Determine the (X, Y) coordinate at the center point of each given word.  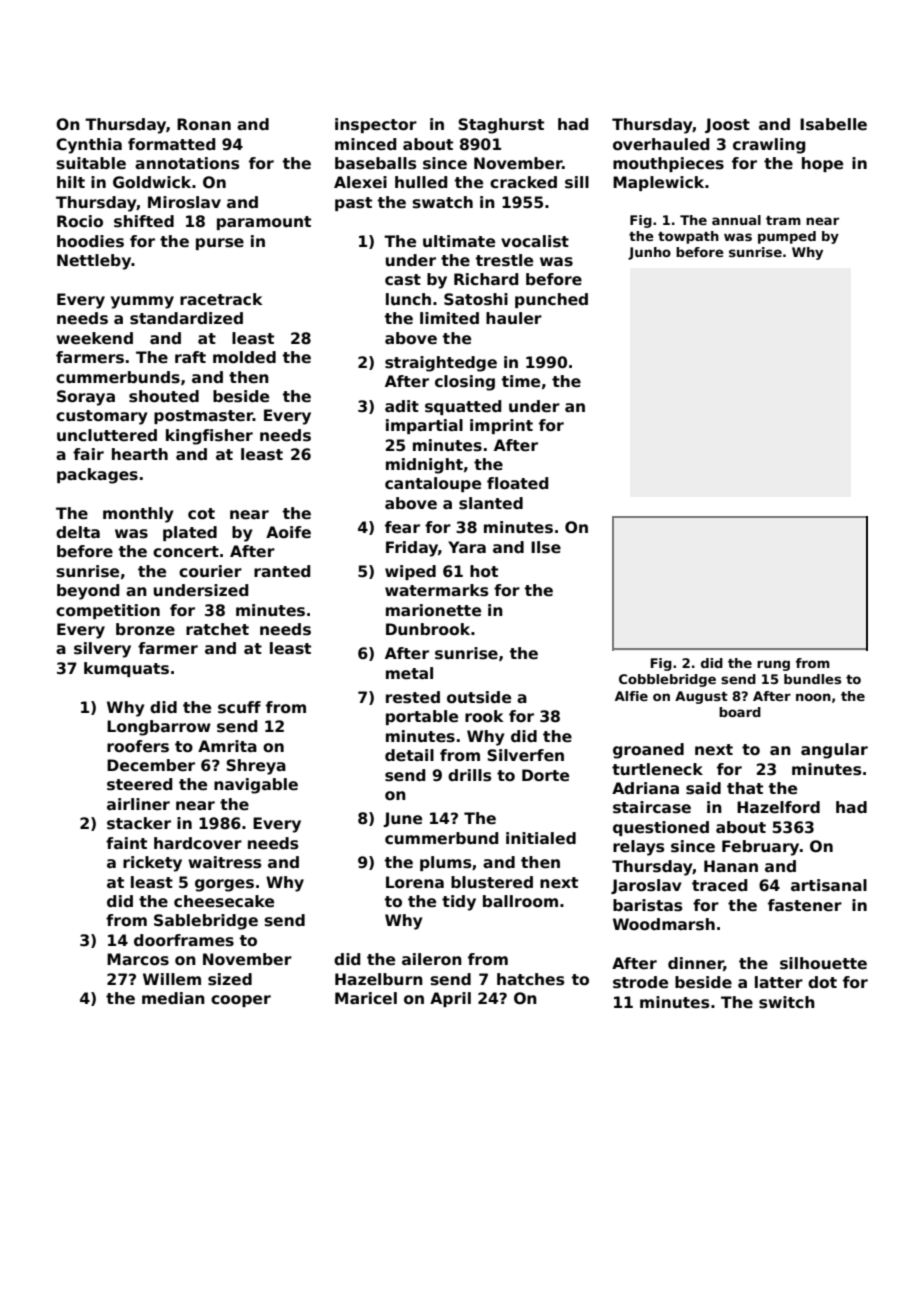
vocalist (535, 241)
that (745, 788)
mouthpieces (668, 164)
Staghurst (501, 126)
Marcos (138, 959)
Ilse (546, 547)
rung (773, 665)
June (402, 819)
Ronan (204, 124)
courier (210, 571)
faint (126, 843)
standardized (186, 318)
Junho (649, 253)
